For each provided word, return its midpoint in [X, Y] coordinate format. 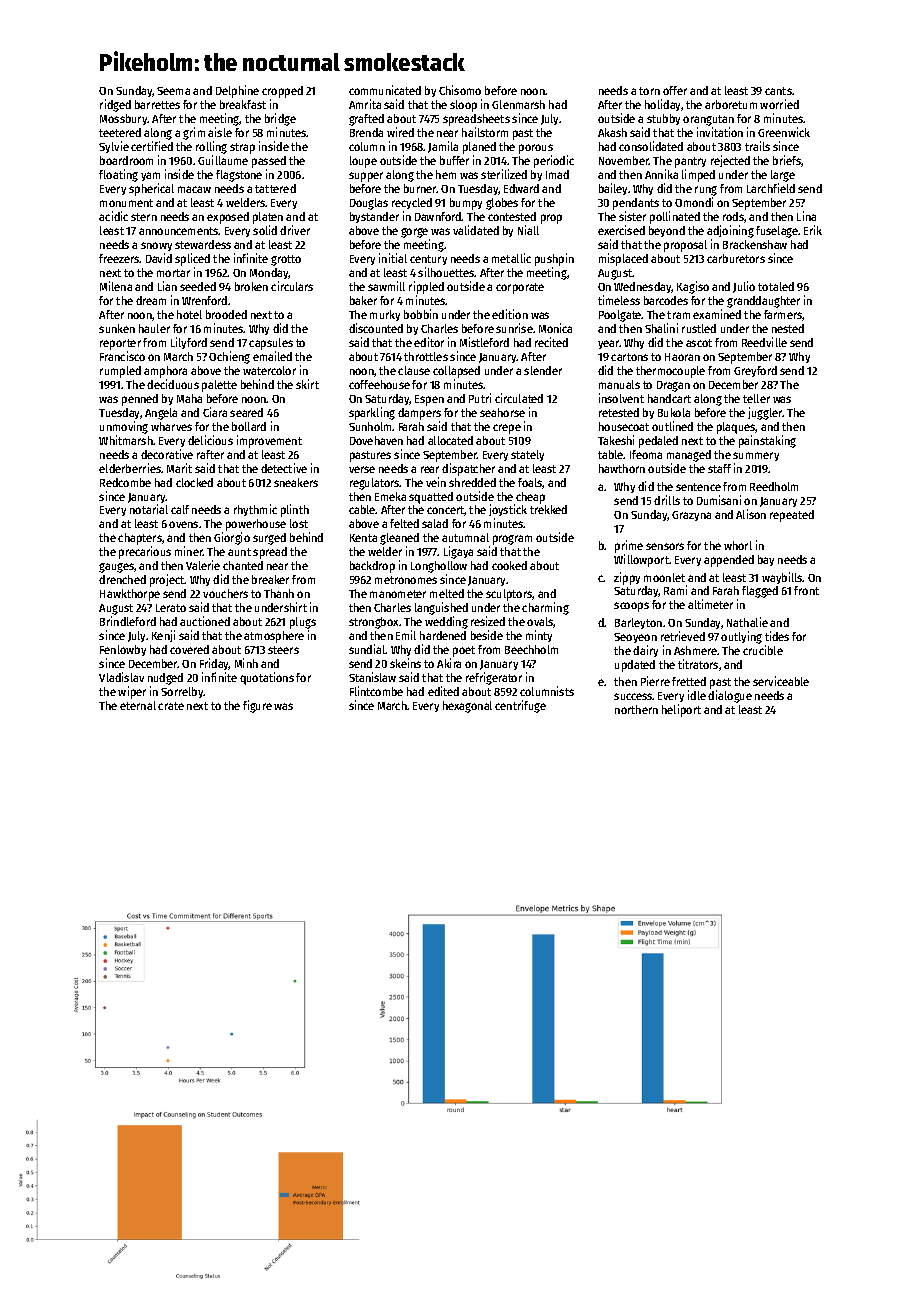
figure [257, 706]
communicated [385, 90]
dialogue [730, 696]
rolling [211, 147]
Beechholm [531, 649]
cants [778, 91]
